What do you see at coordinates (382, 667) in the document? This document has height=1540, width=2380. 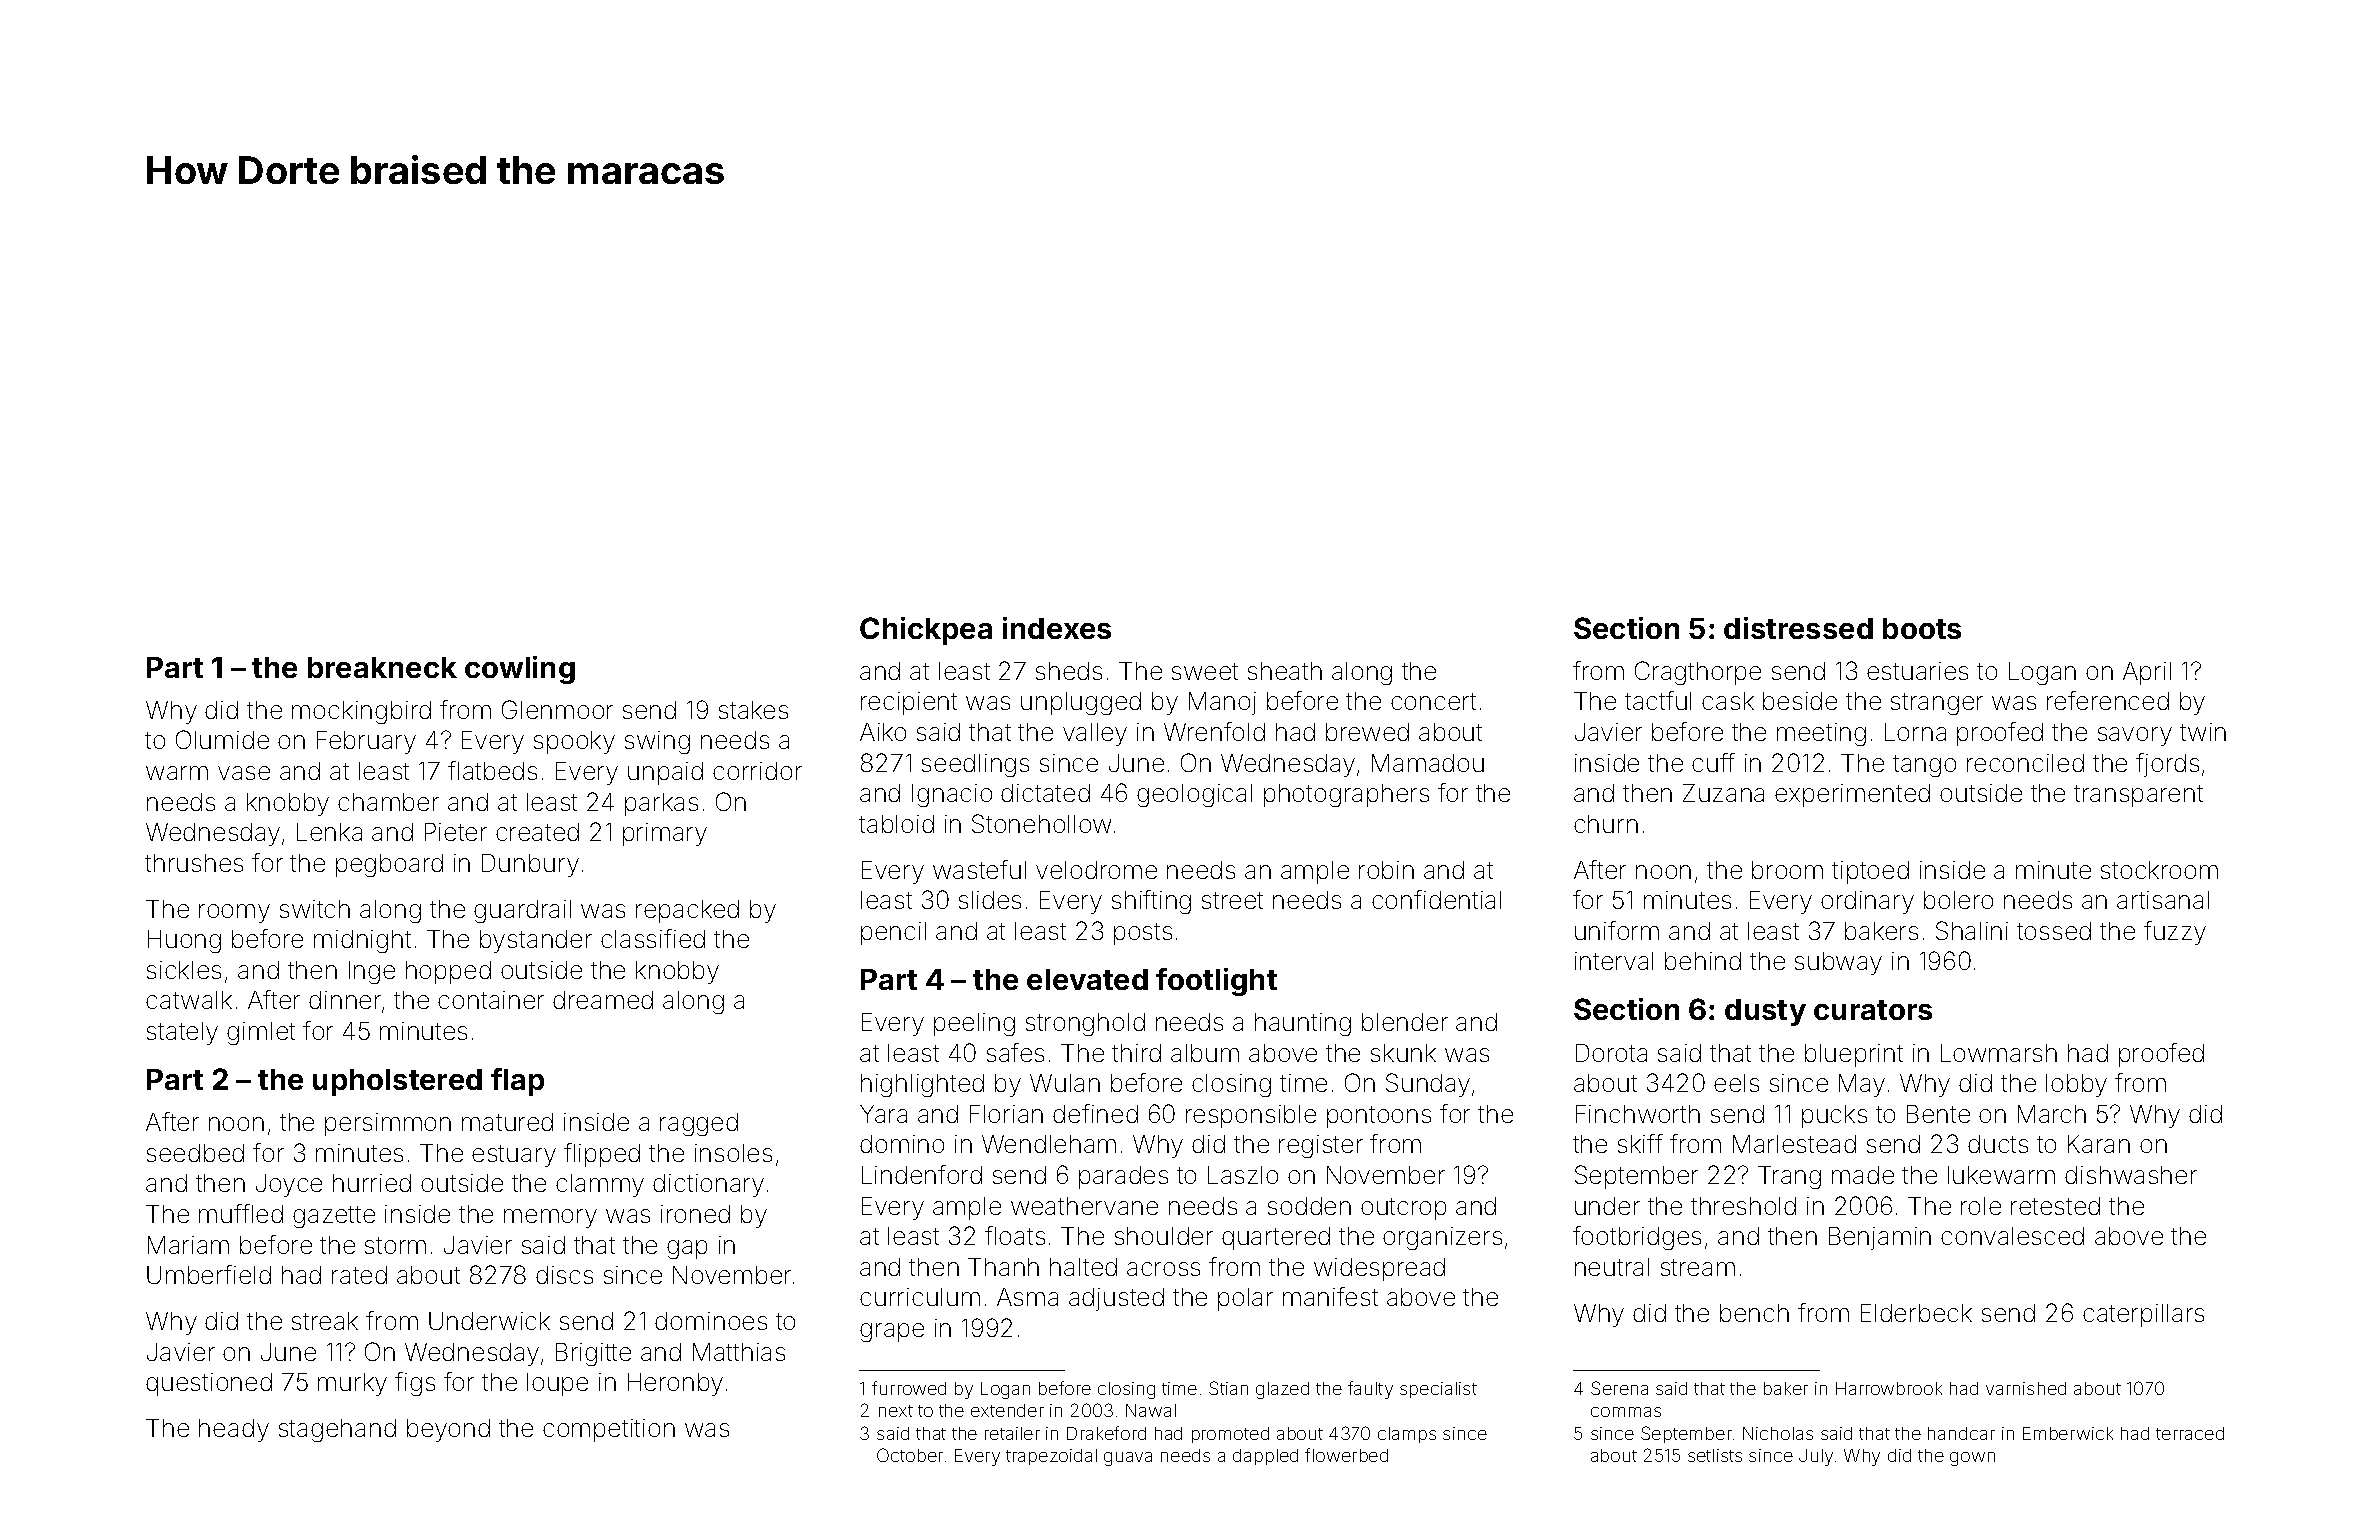 I see `breakneck` at bounding box center [382, 667].
